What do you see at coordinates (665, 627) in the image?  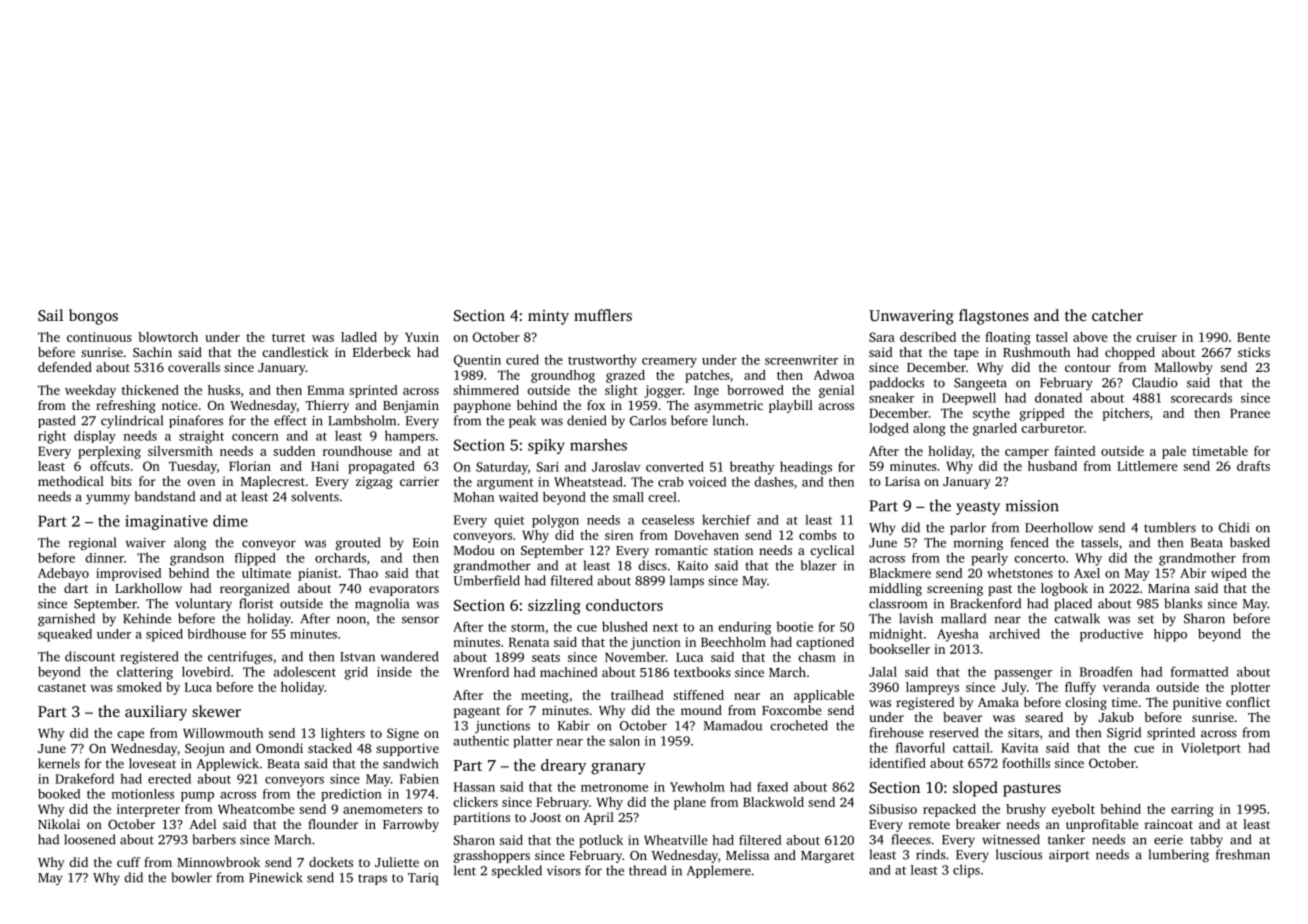 I see `next` at bounding box center [665, 627].
